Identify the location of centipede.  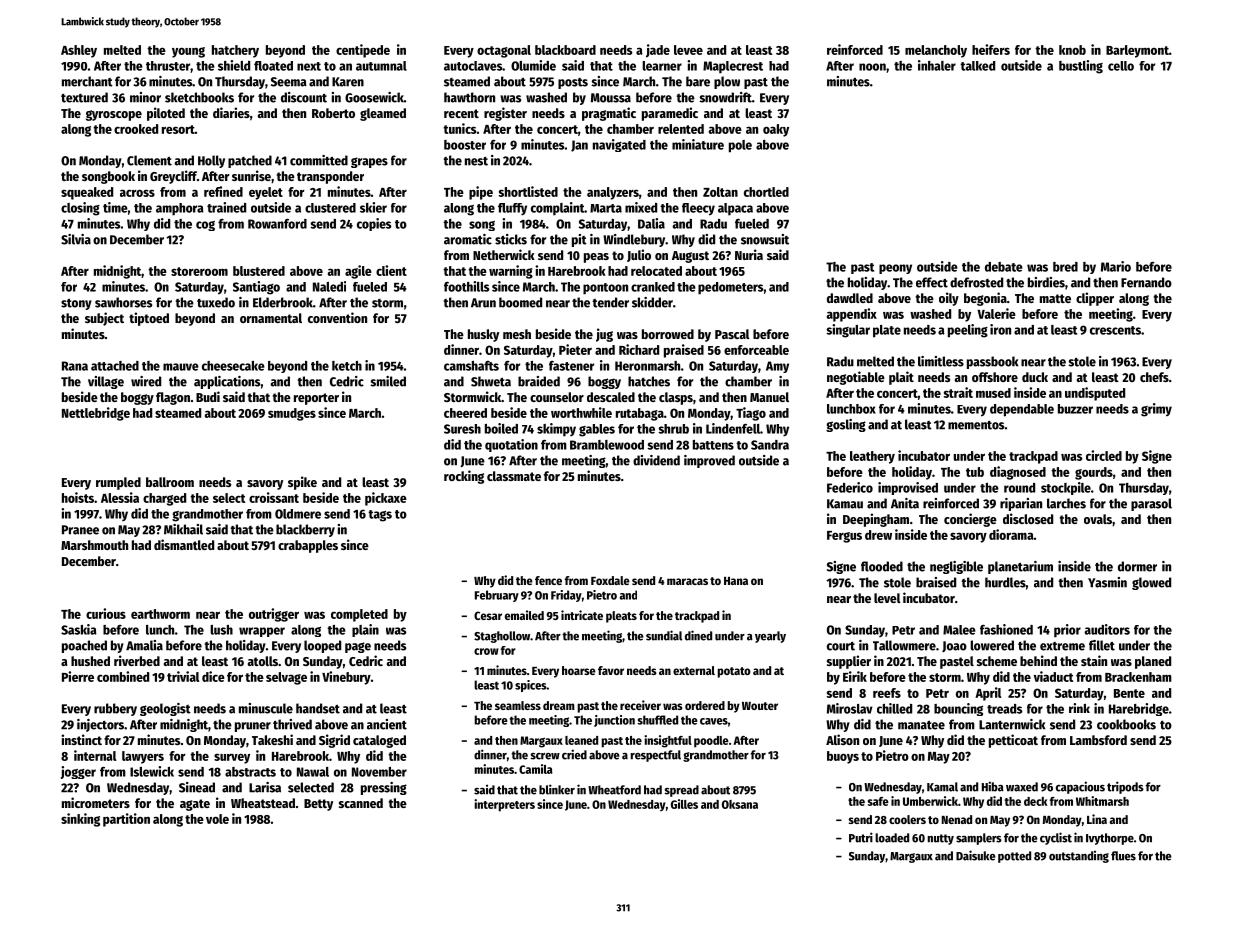
(363, 51).
